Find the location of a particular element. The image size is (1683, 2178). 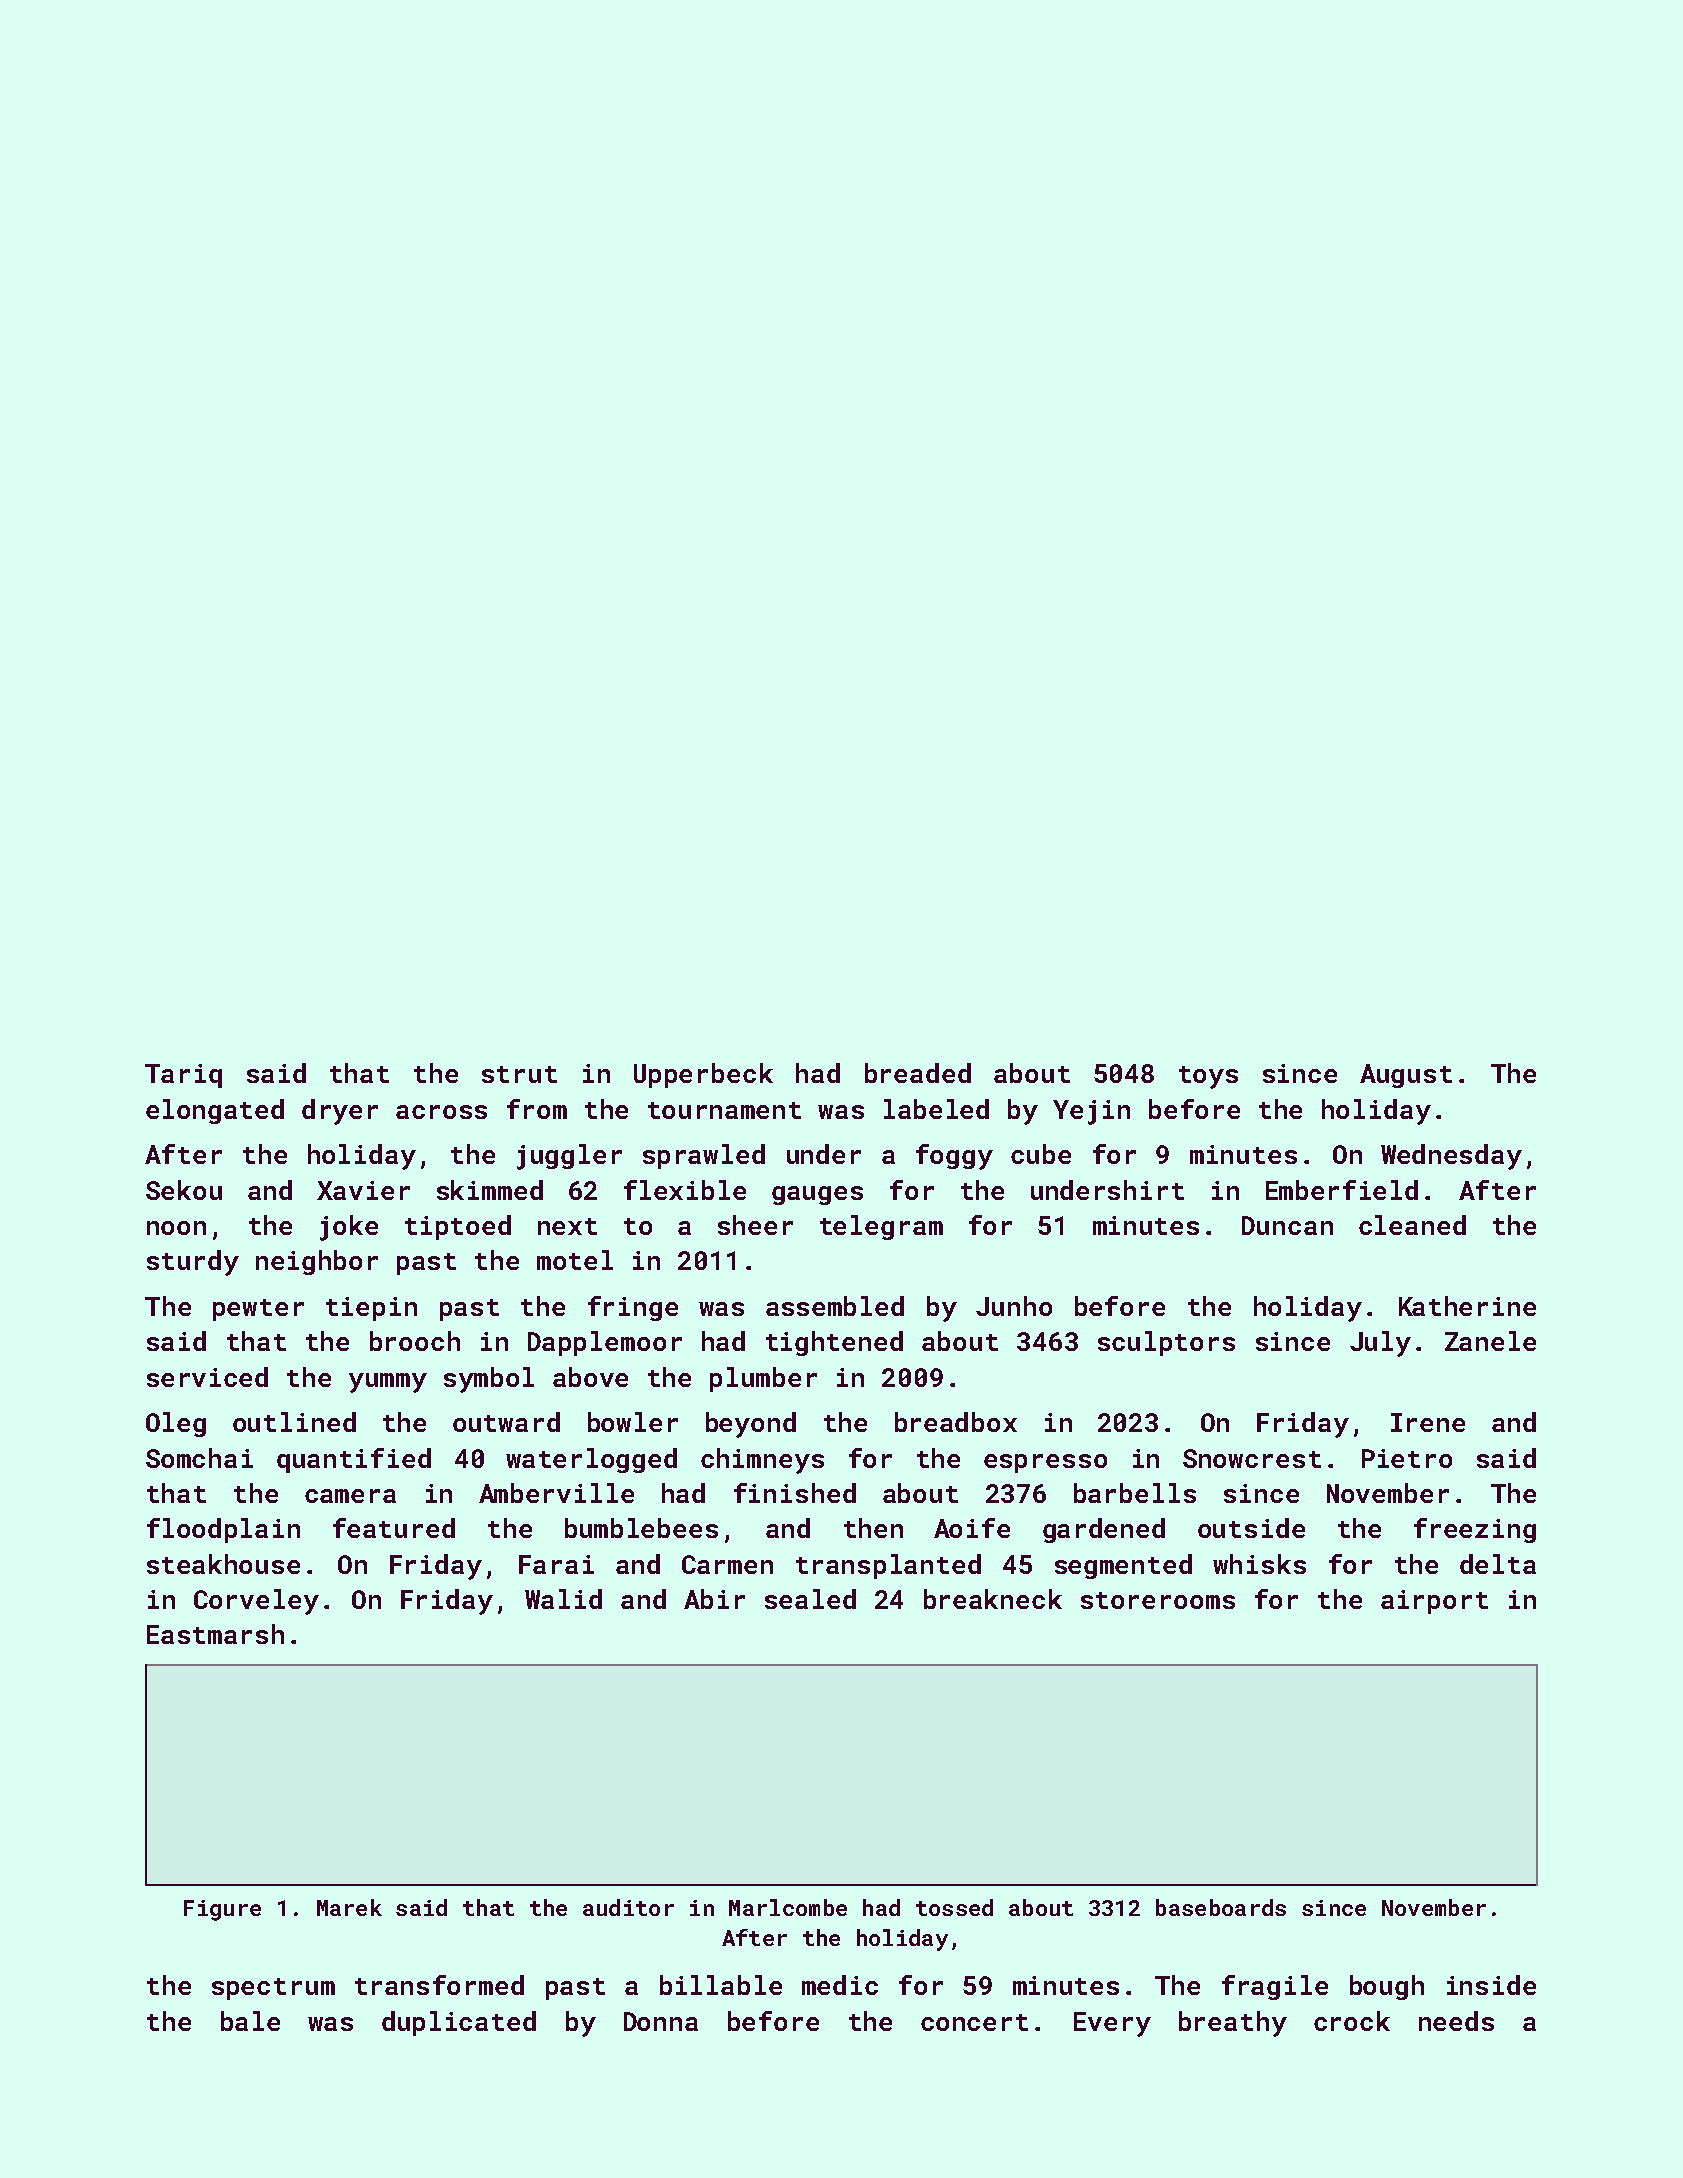

Eastmarsh is located at coordinates (215, 1634).
